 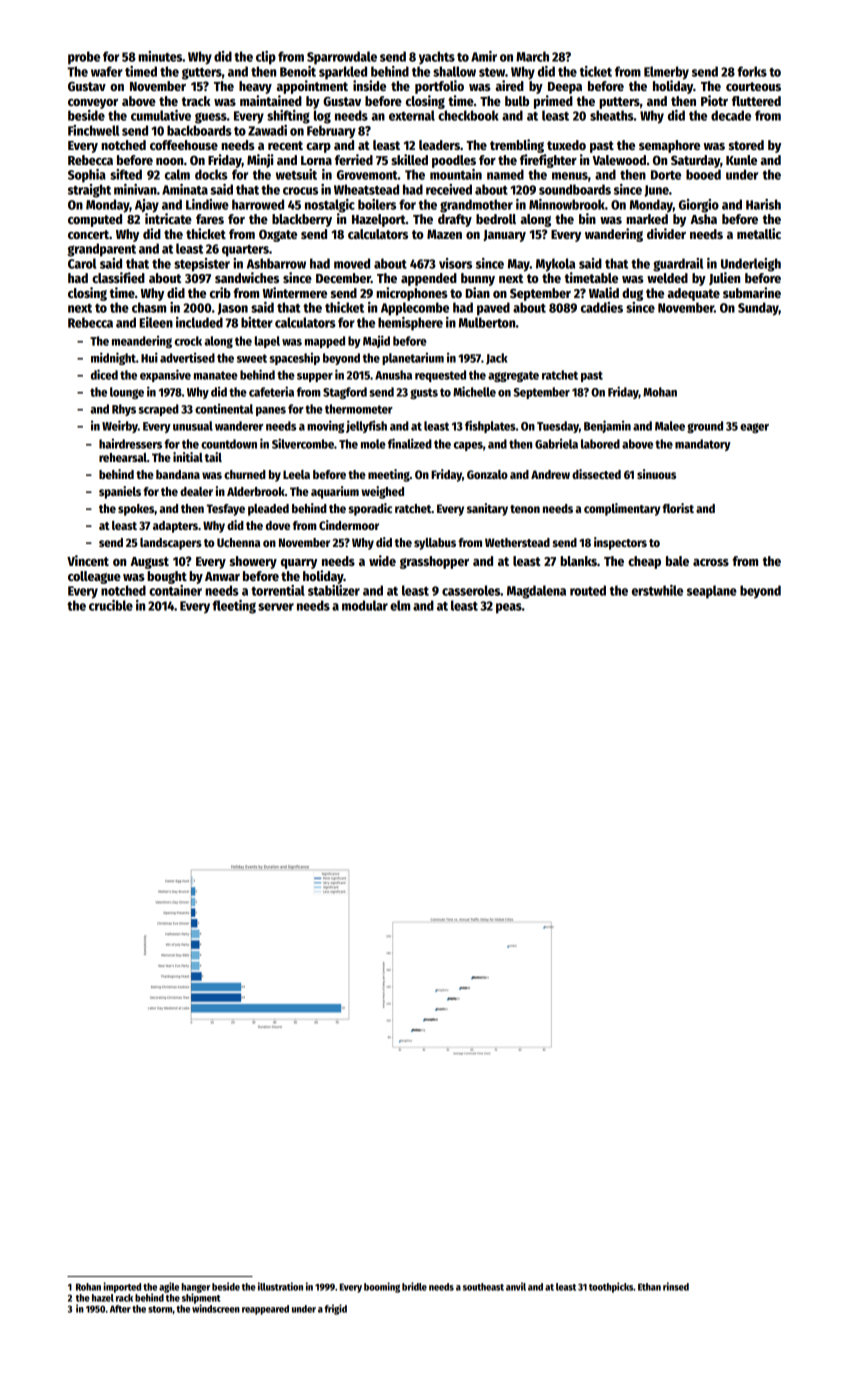 I want to click on syllabus, so click(x=435, y=544).
